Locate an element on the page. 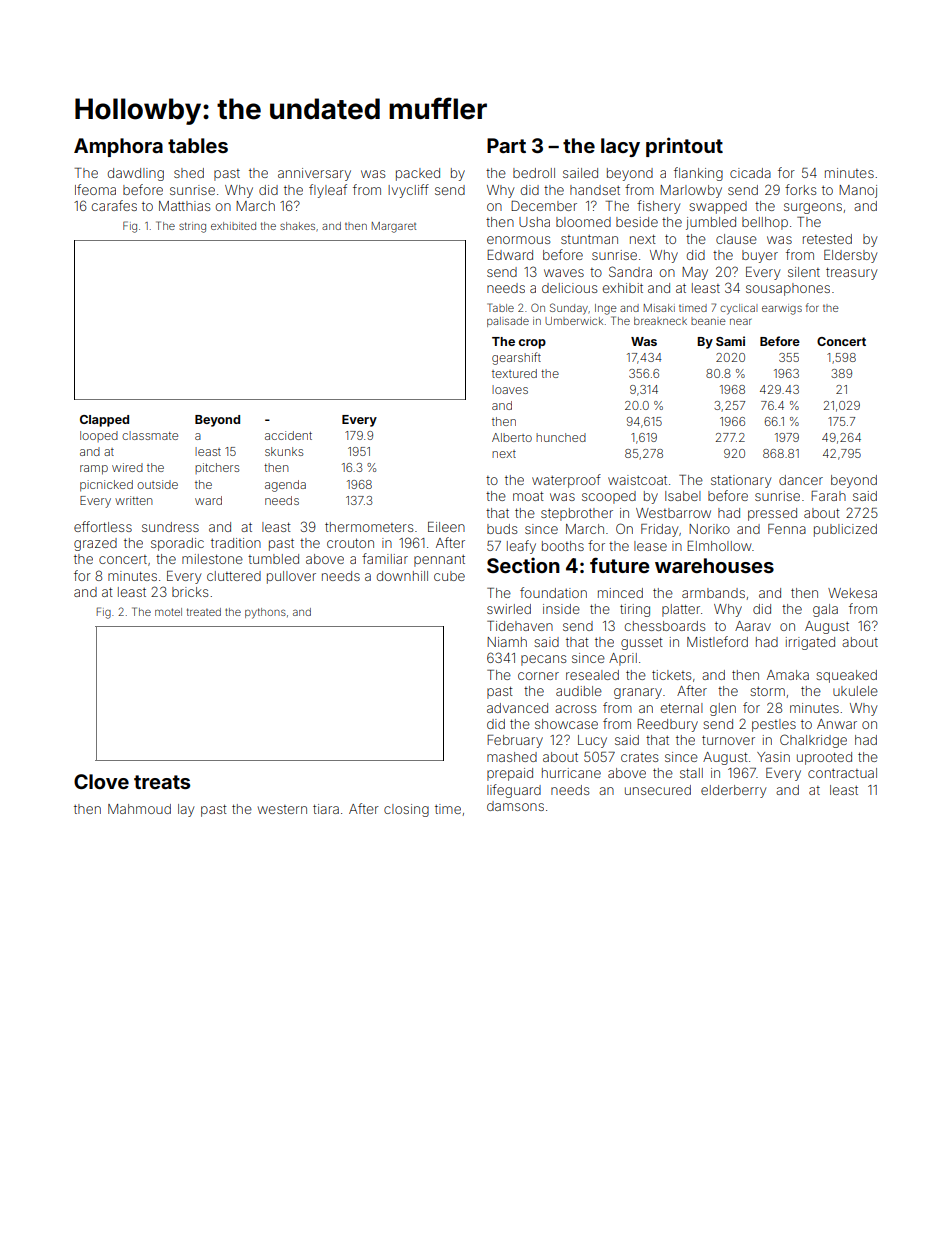  classmate is located at coordinates (150, 435).
